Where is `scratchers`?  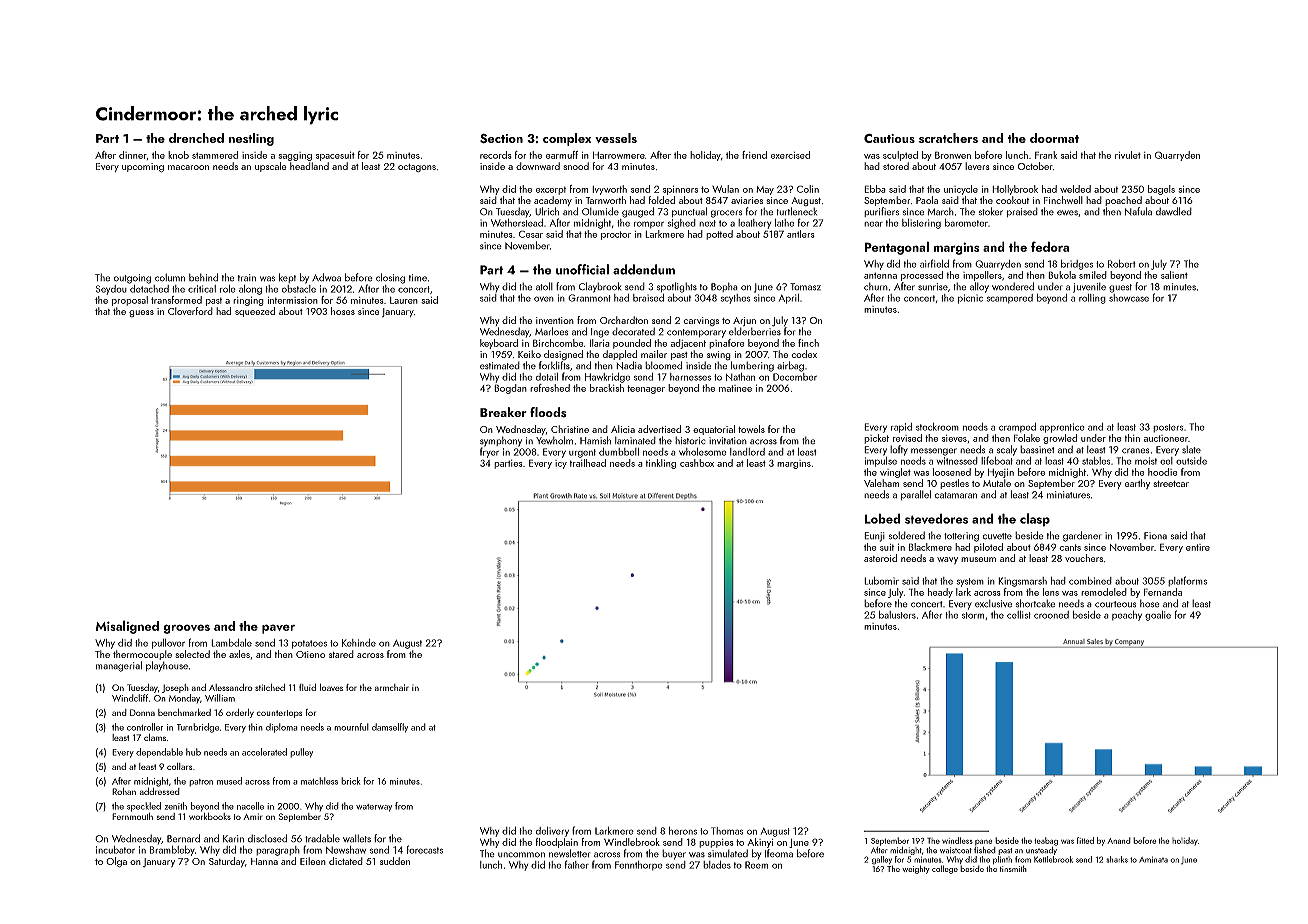 scratchers is located at coordinates (948, 138).
